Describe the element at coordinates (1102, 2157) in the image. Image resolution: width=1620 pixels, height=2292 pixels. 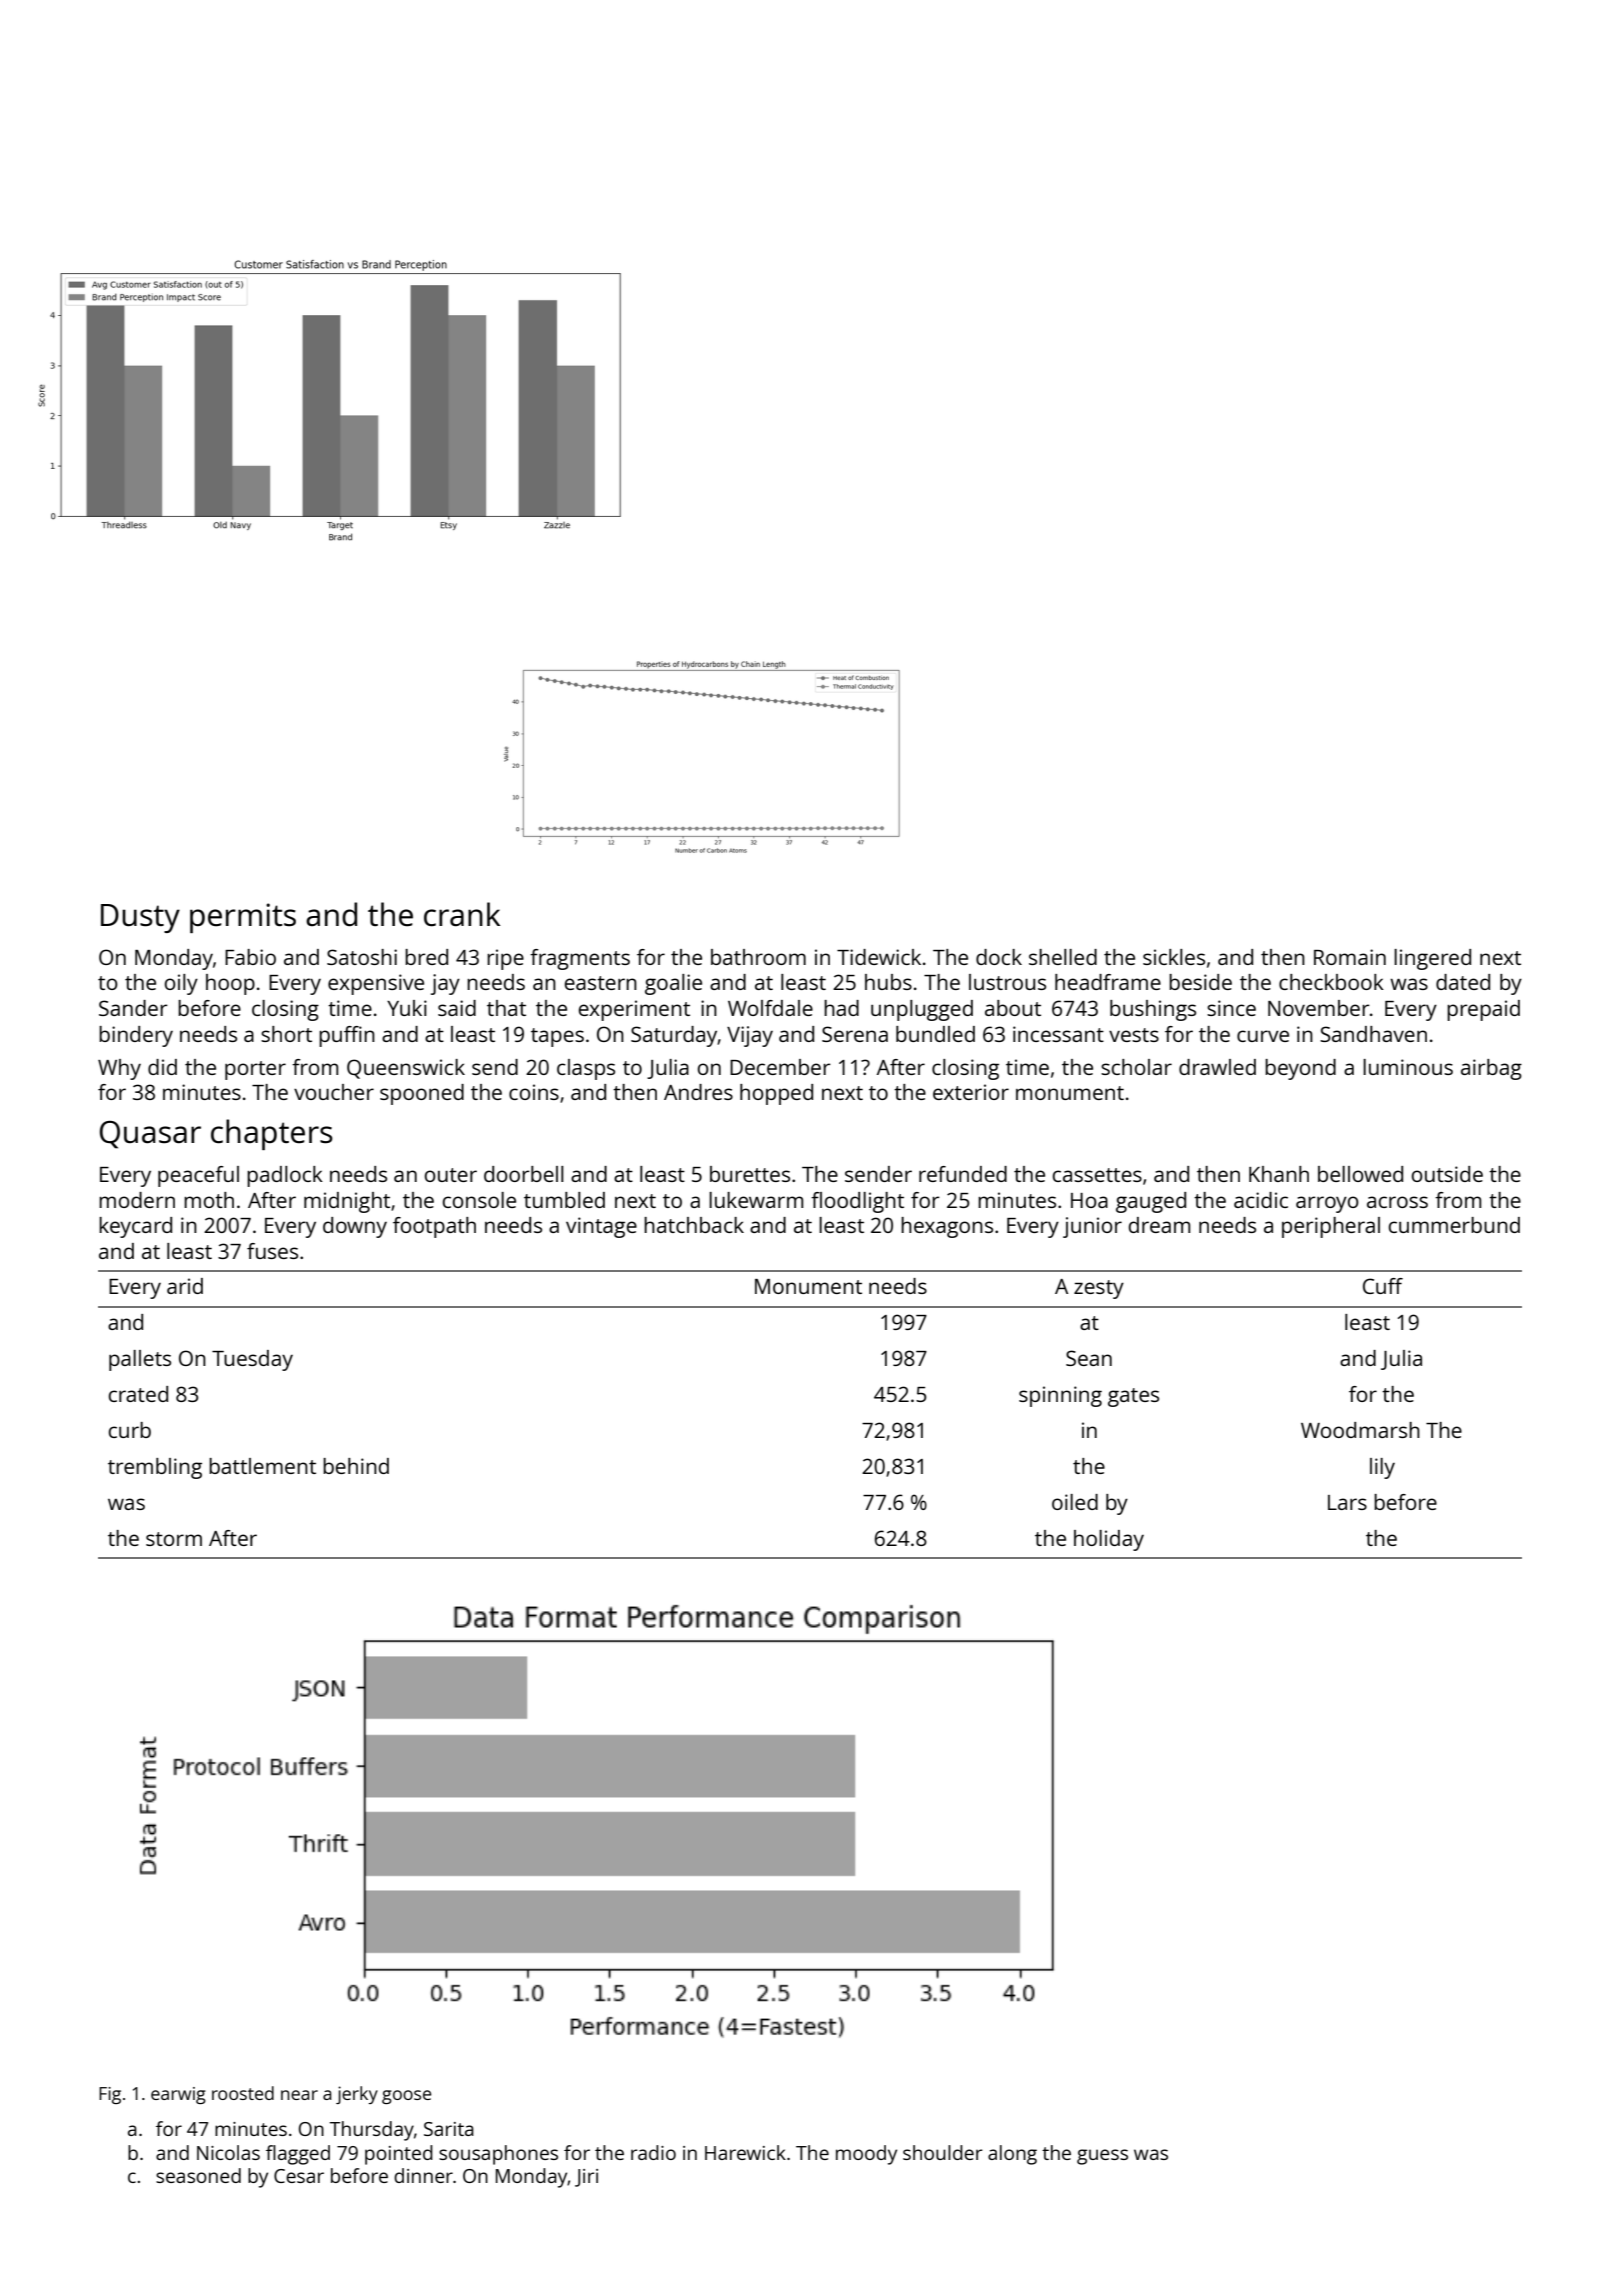
I see `guess` at that location.
